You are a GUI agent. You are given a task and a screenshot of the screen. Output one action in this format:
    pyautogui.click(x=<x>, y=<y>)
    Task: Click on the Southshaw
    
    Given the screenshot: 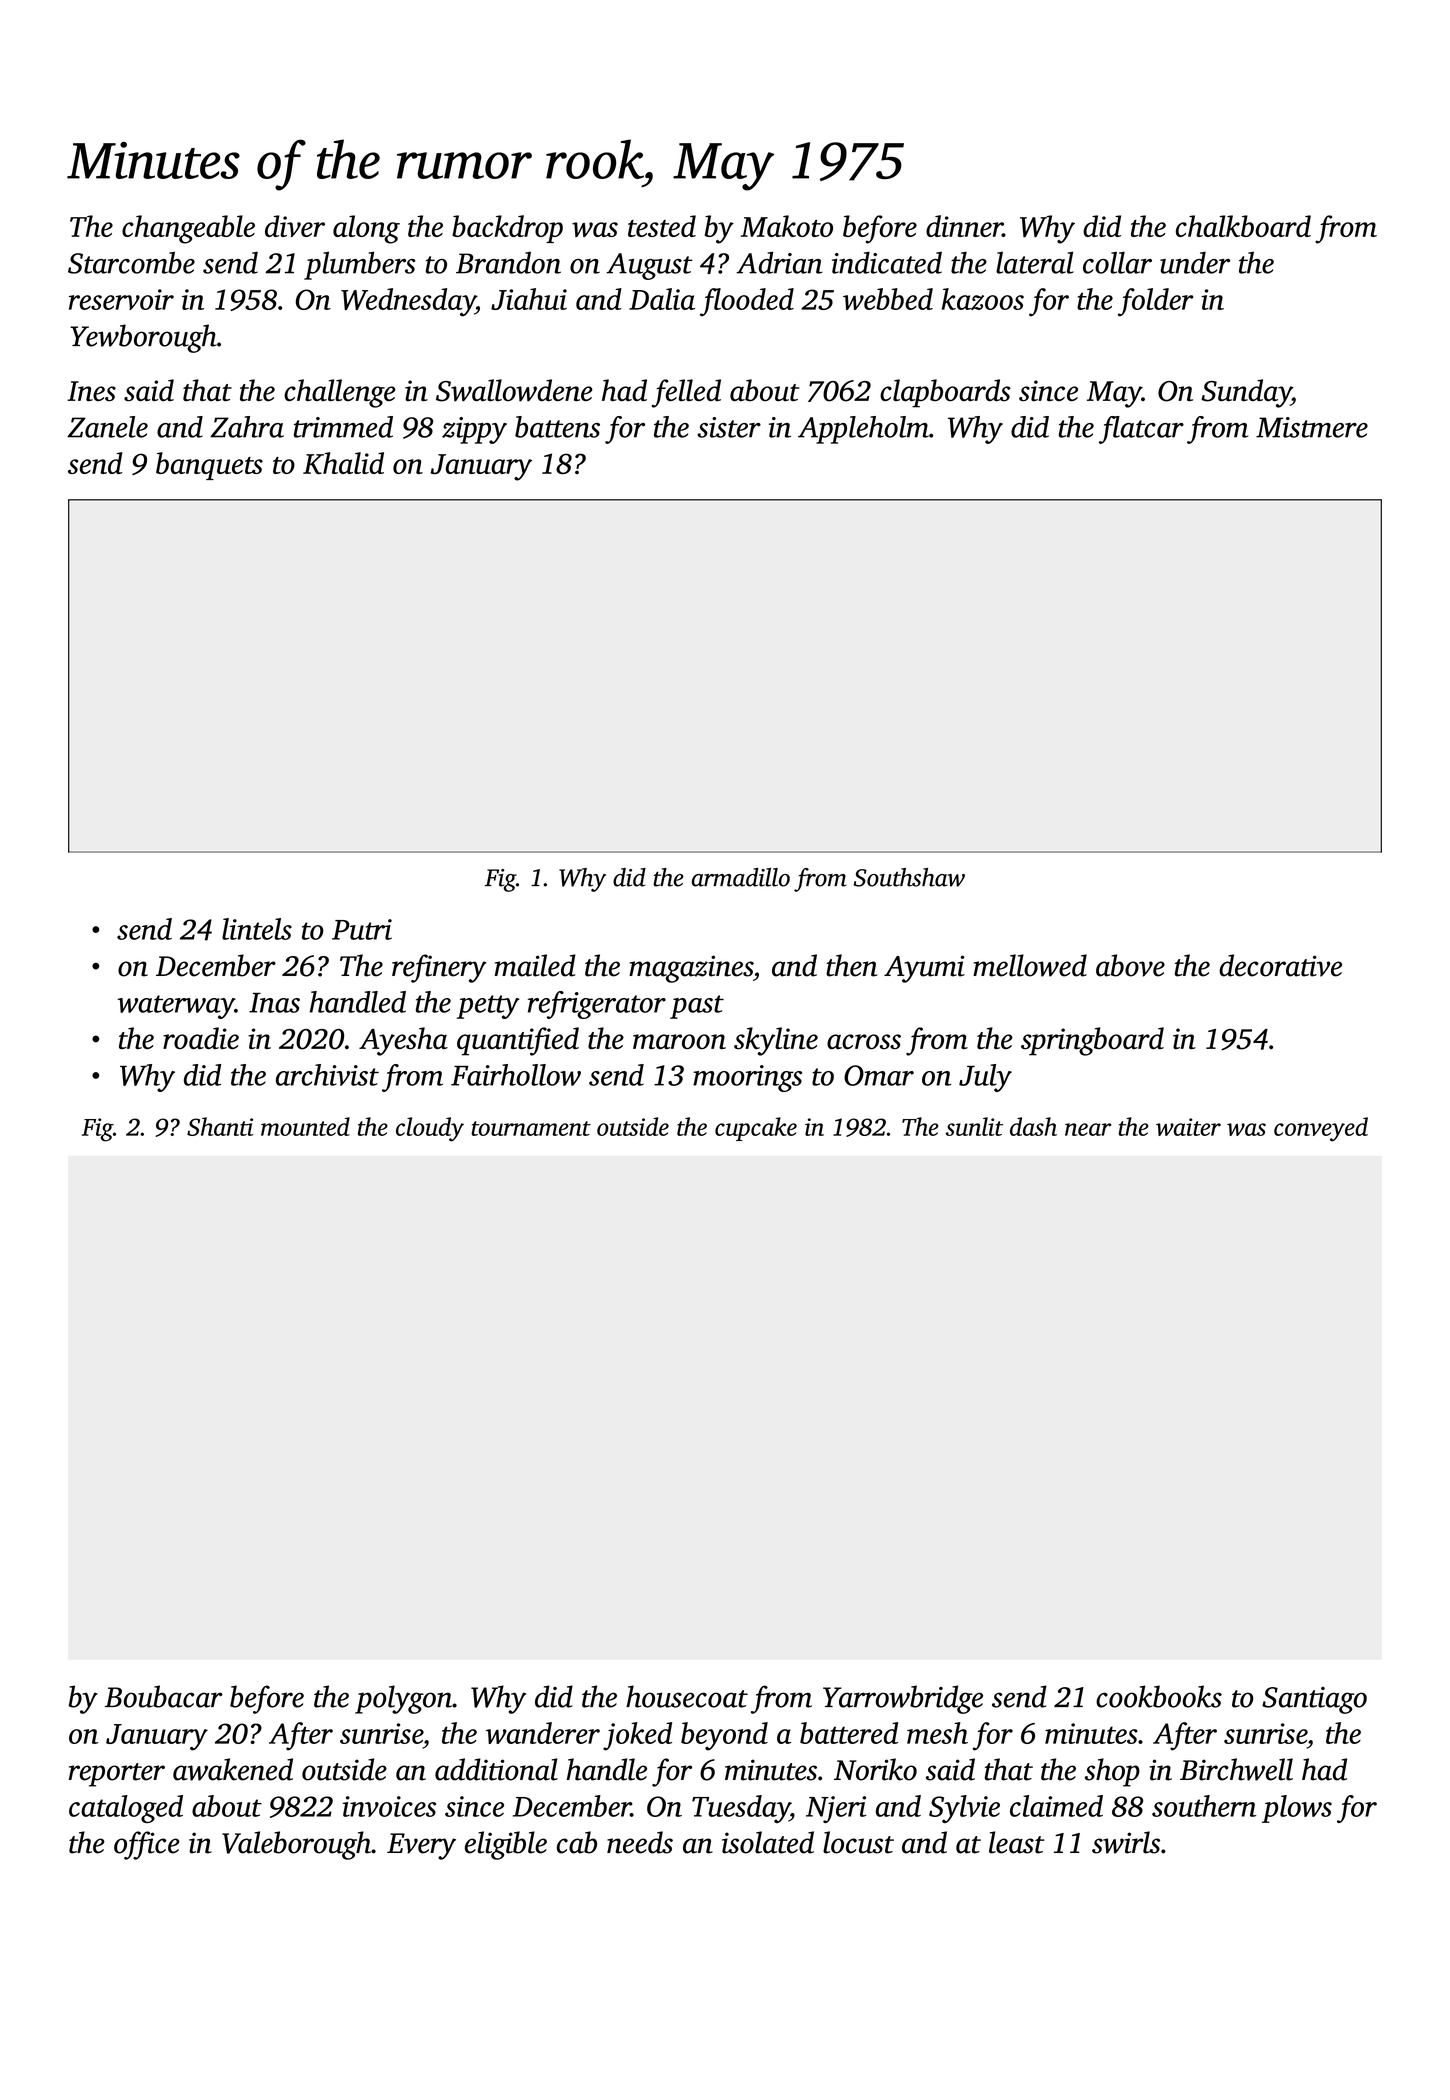 What is the action you would take?
    pyautogui.click(x=909, y=877)
